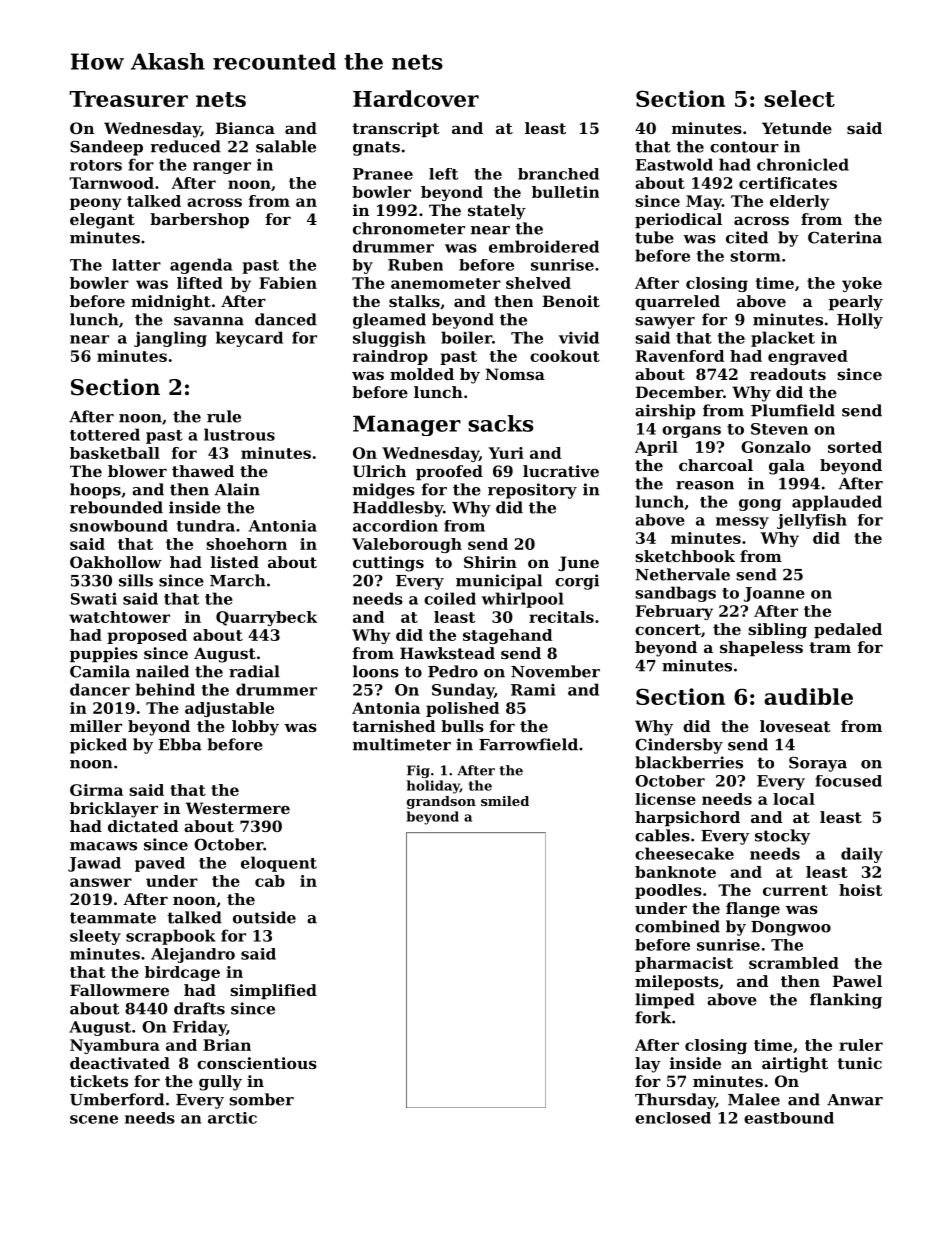 The width and height of the document is (952, 1233). Describe the element at coordinates (232, 1118) in the document. I see `arctic` at that location.
